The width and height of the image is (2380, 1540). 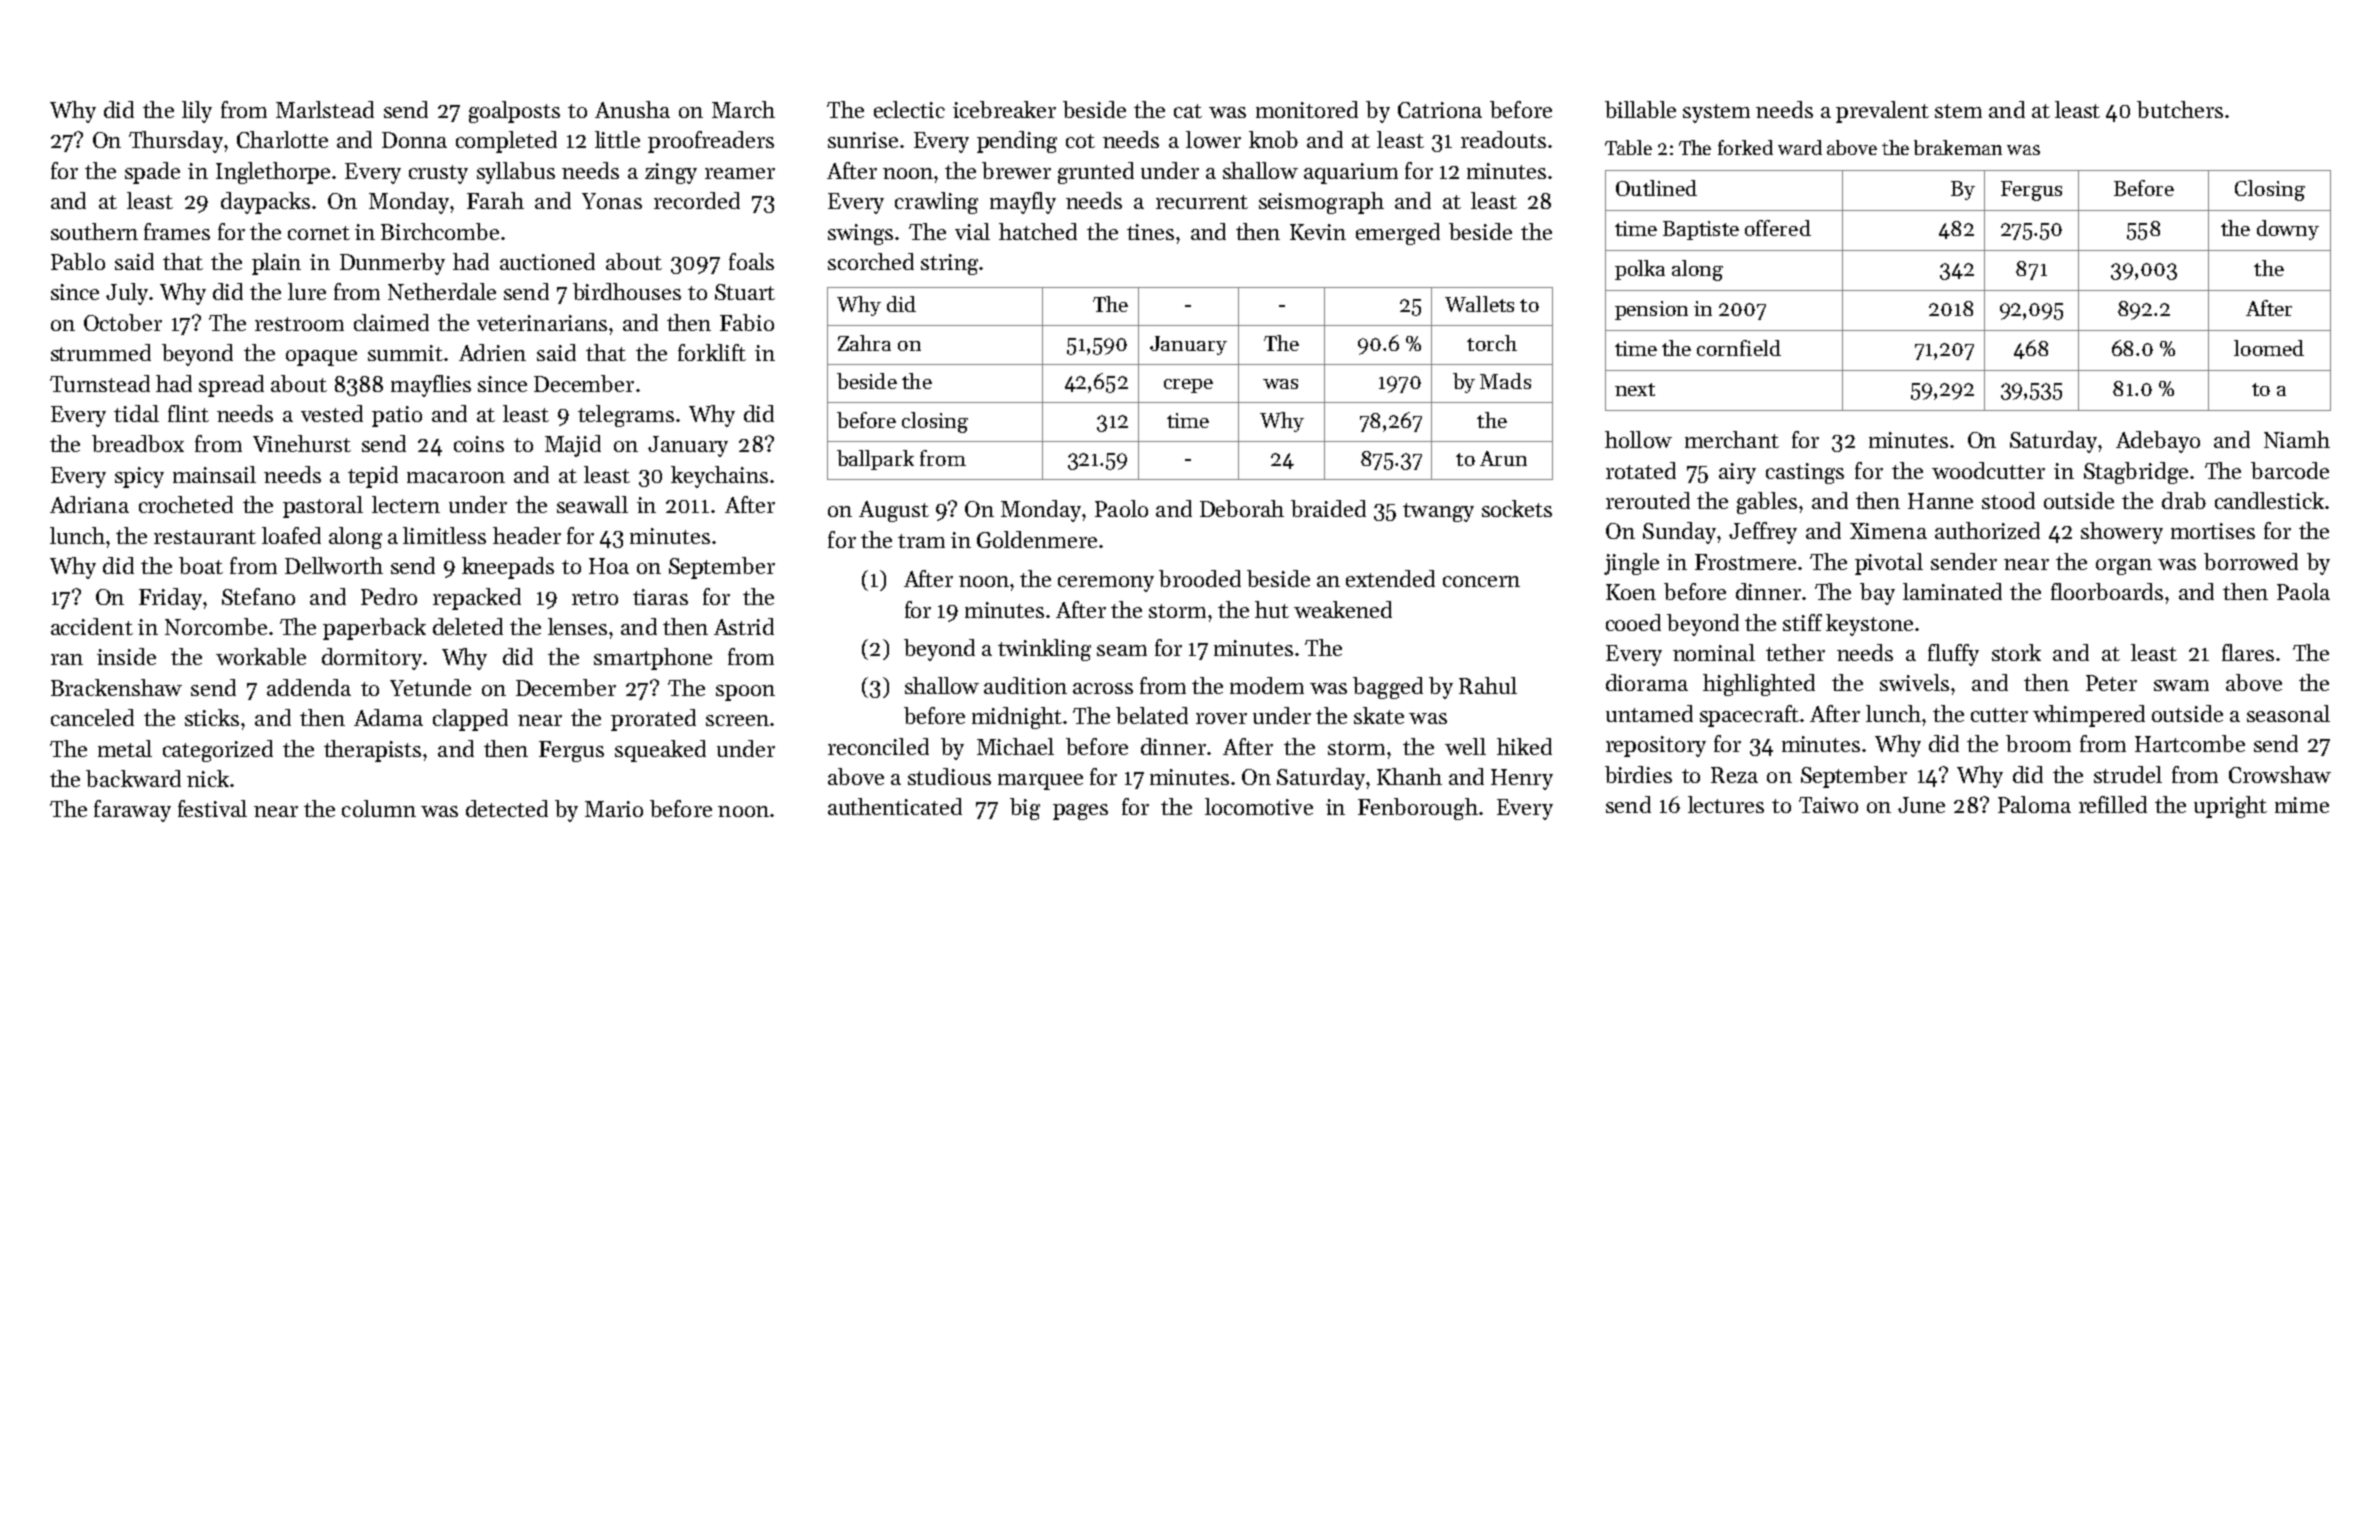 I want to click on loomed, so click(x=2269, y=348).
